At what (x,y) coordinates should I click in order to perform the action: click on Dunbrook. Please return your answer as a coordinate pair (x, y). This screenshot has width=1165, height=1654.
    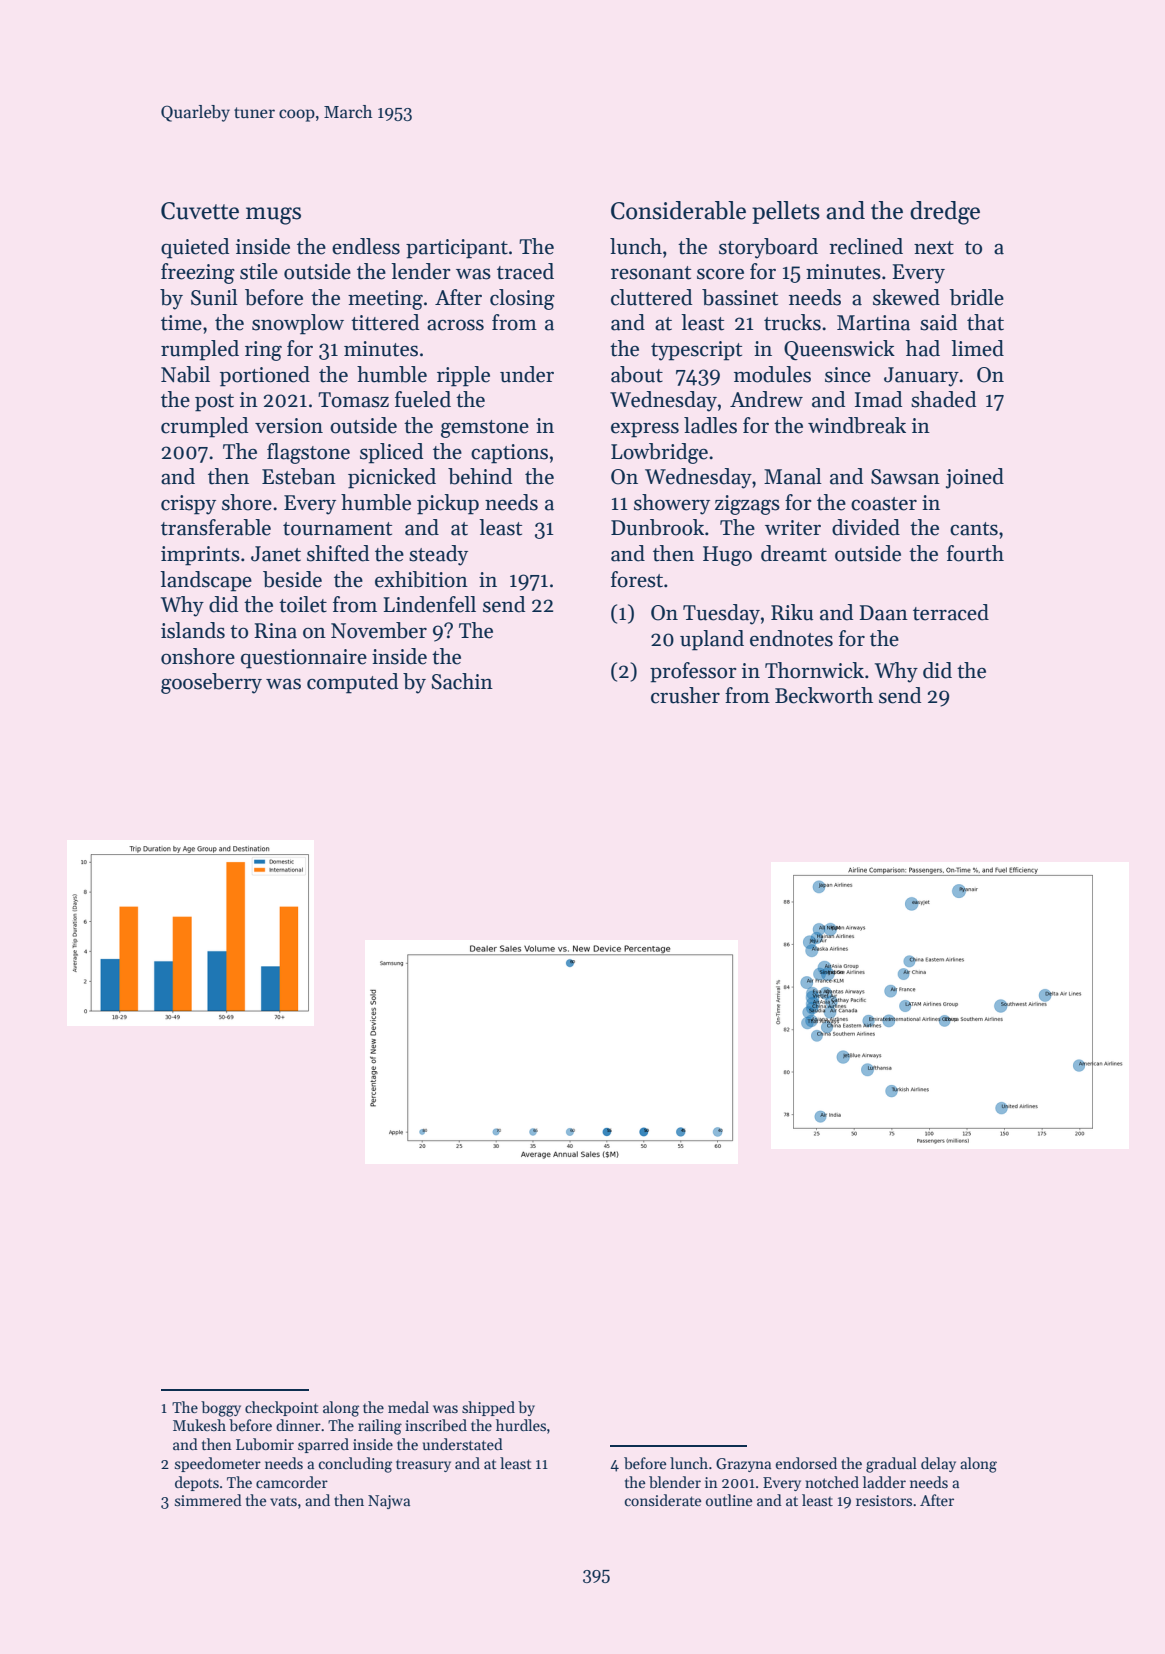
    Looking at the image, I should click on (657, 527).
